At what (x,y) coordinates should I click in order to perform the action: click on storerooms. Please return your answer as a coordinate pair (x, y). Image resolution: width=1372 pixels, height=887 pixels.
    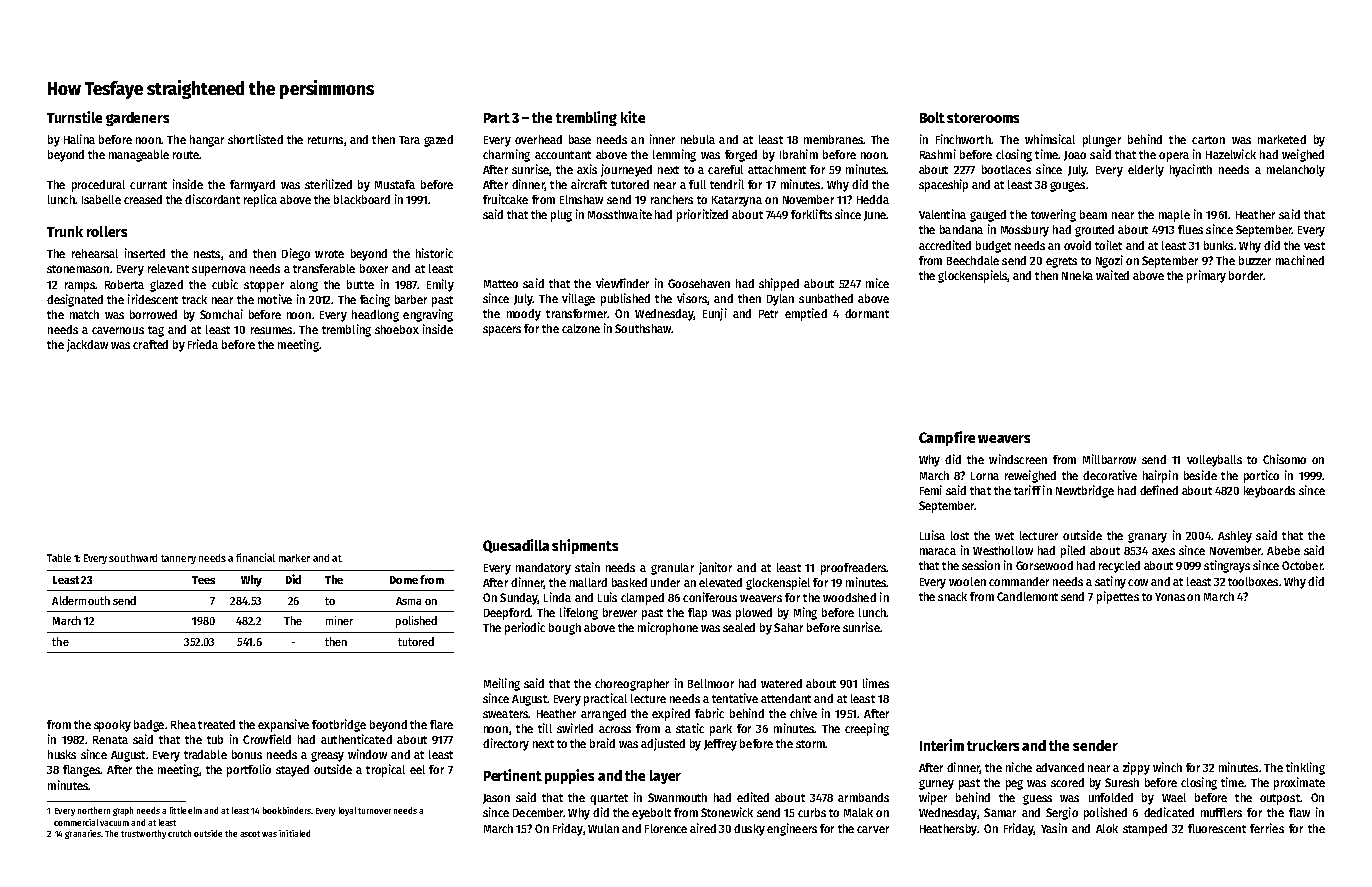
    Looking at the image, I should click on (983, 118).
